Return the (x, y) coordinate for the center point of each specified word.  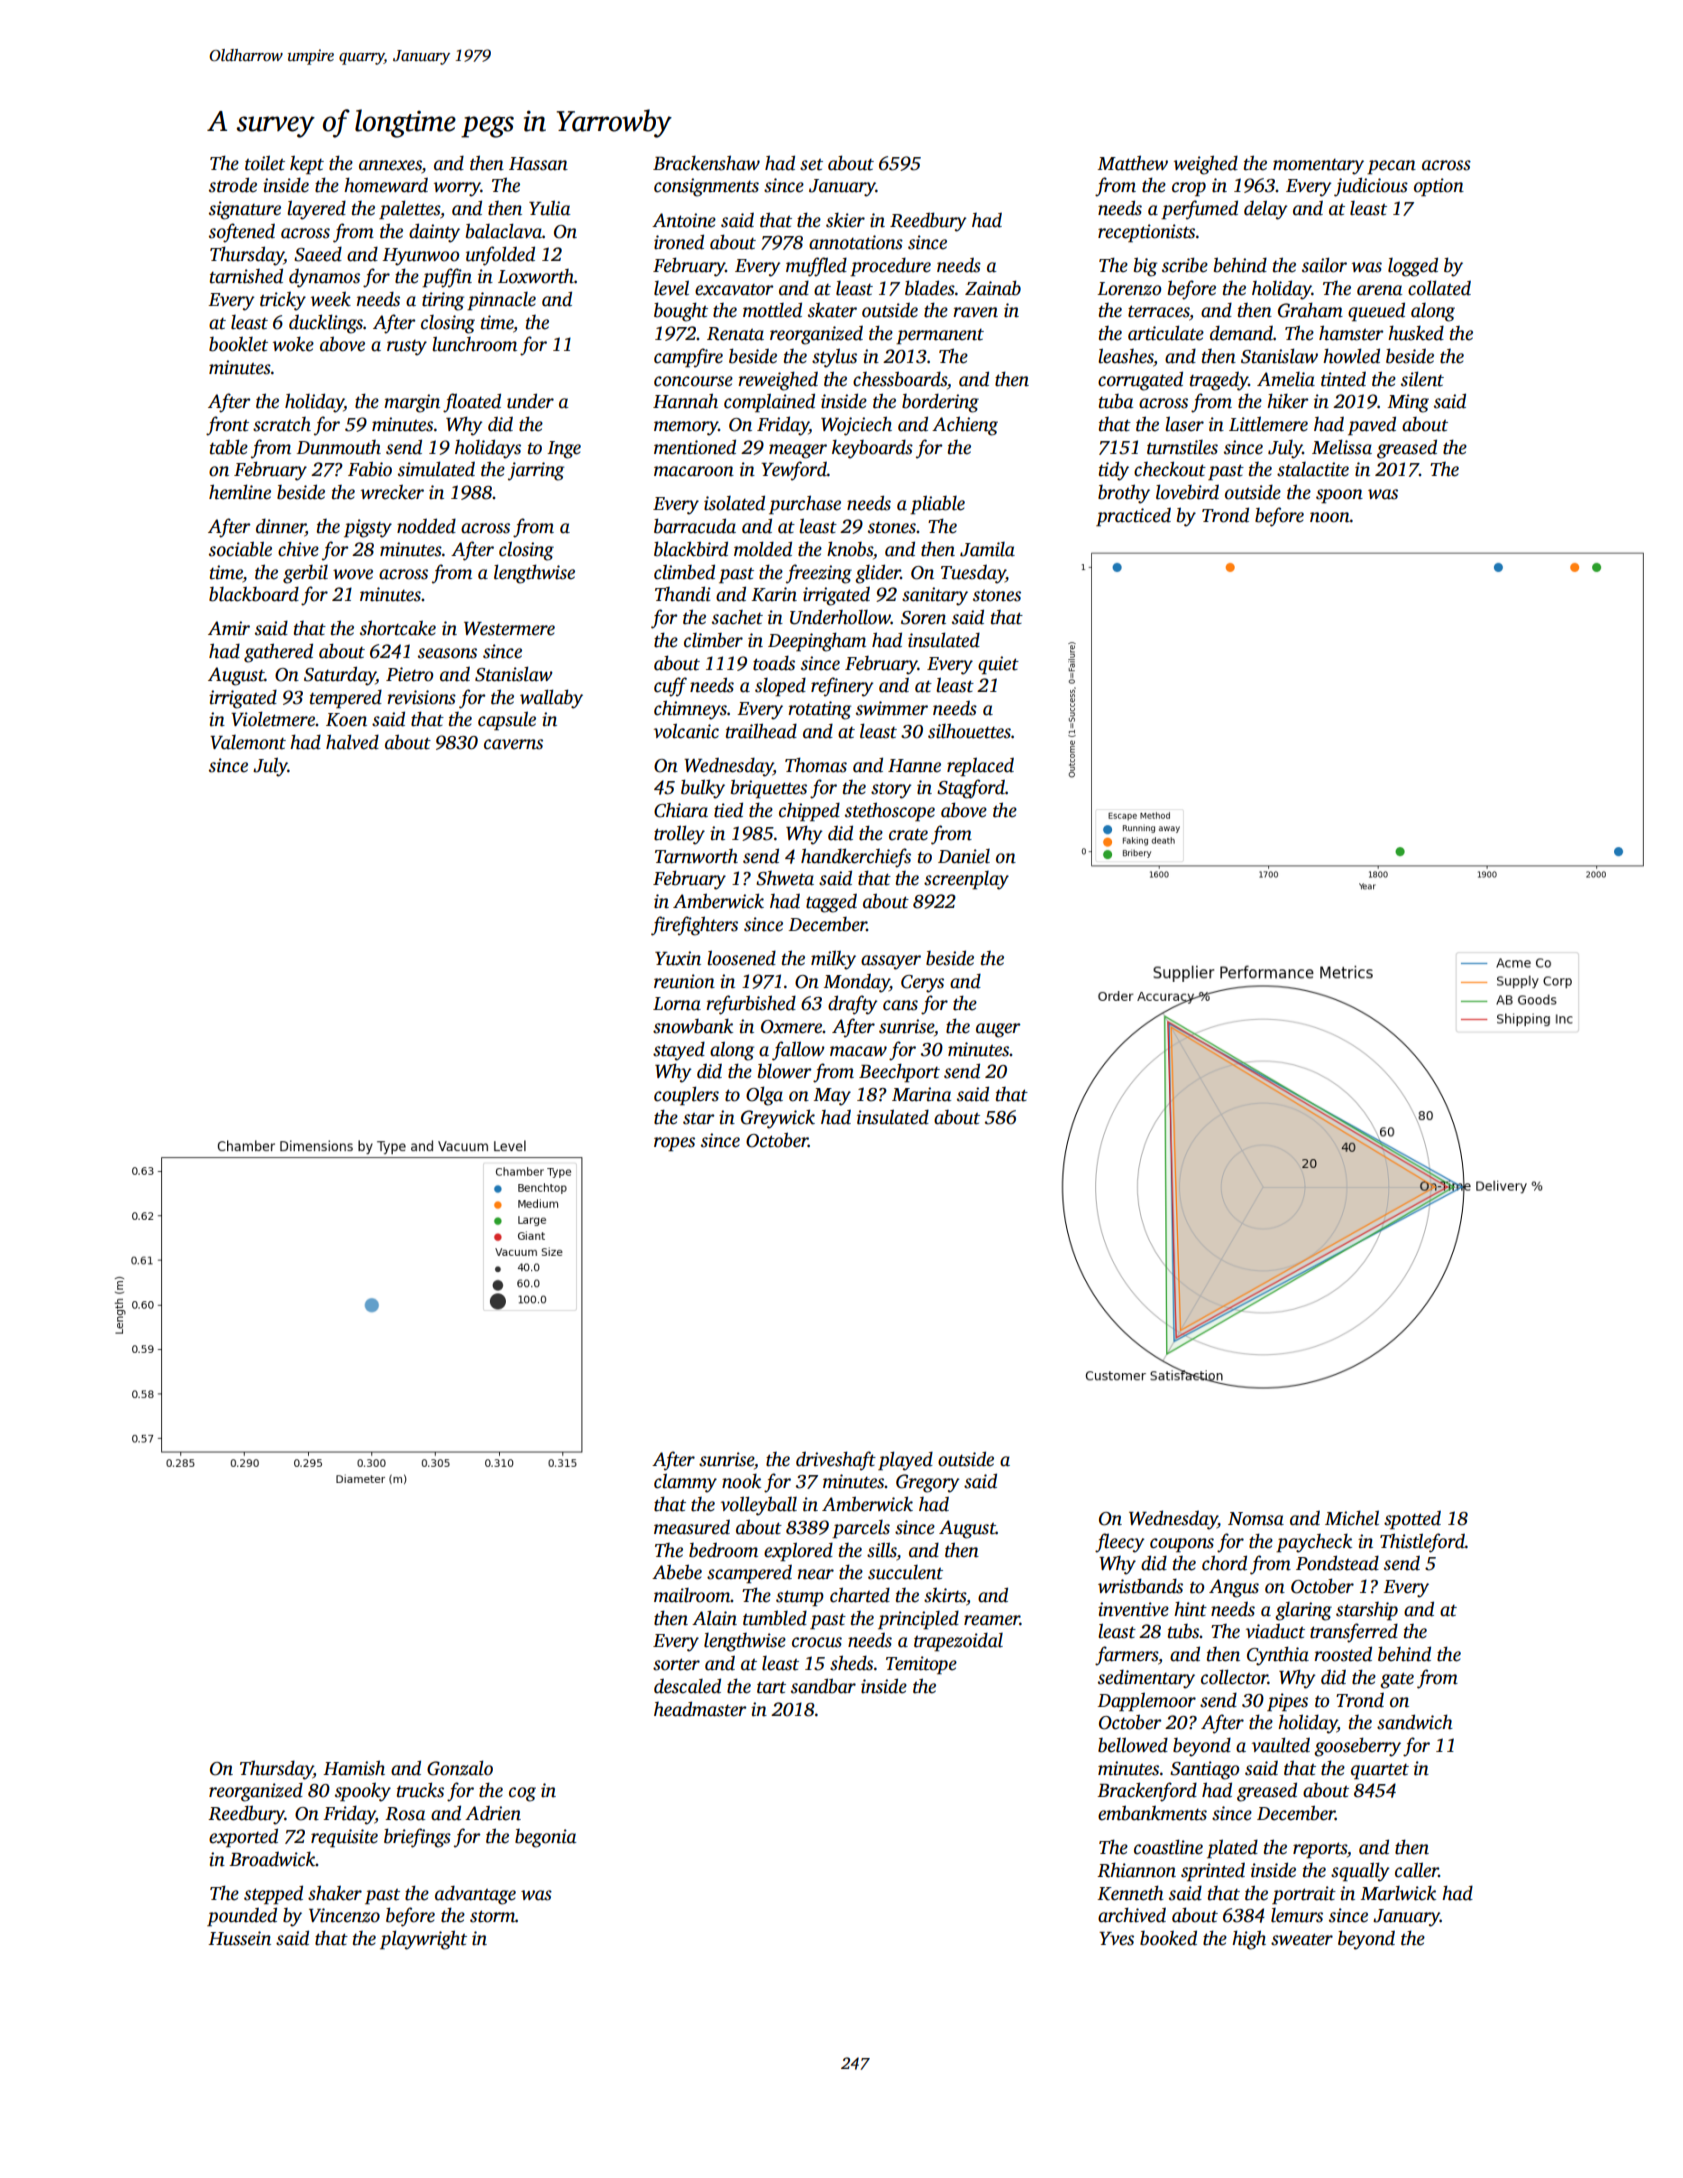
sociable (240, 549)
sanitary (935, 596)
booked (1168, 1938)
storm (492, 1916)
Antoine (684, 220)
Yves (1116, 1939)
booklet (238, 344)
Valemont (248, 742)
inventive (1133, 1609)
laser (1184, 424)
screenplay (966, 880)
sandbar (823, 1686)
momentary (1318, 167)
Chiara (681, 810)
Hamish (354, 1768)
